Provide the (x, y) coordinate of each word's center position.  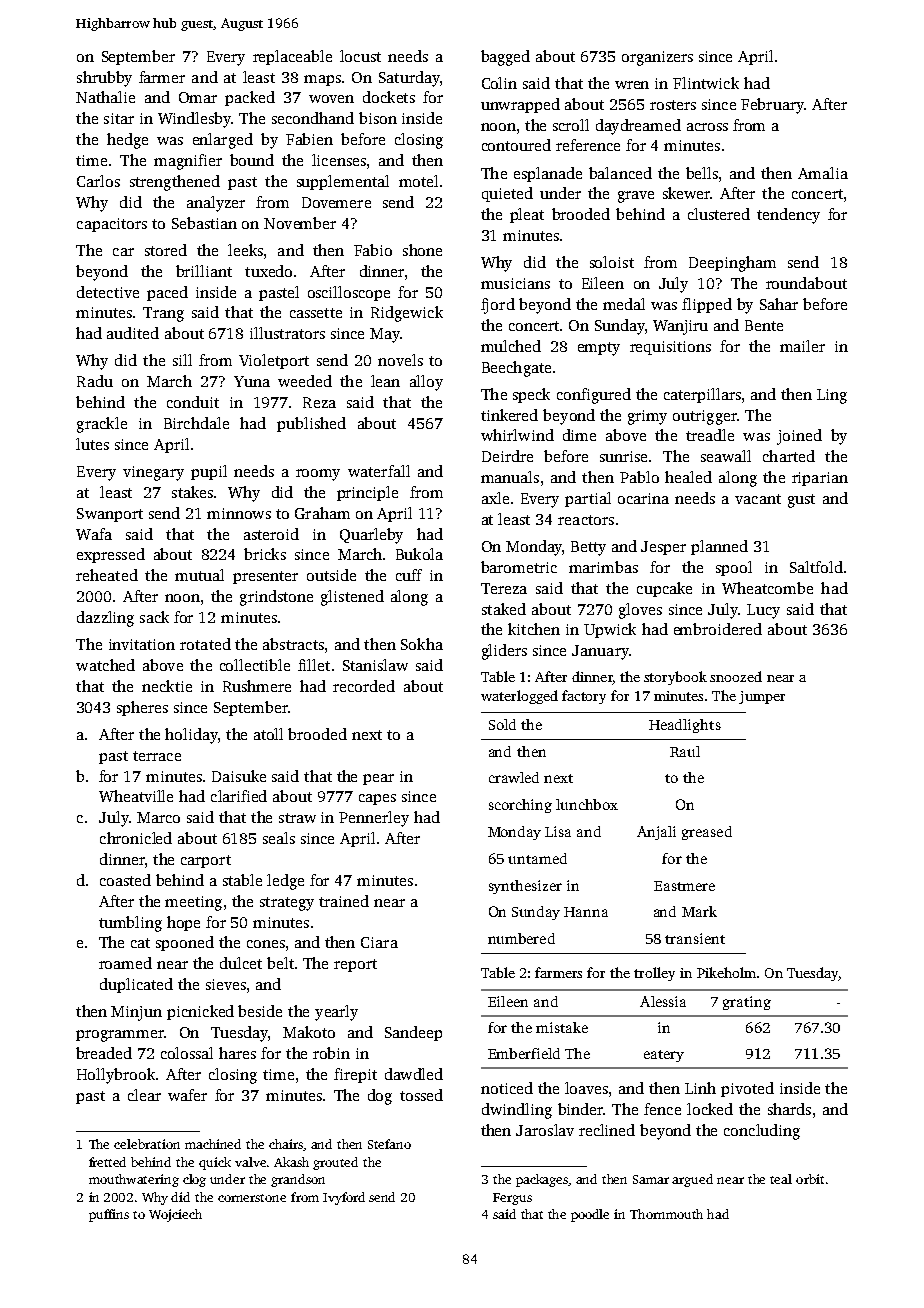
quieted (507, 194)
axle (495, 498)
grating (747, 1003)
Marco (158, 817)
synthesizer (525, 887)
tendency (788, 216)
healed (688, 477)
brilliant (204, 271)
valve (250, 1162)
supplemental (343, 182)
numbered (521, 938)
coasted (125, 880)
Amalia (823, 173)
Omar (198, 97)
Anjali (656, 833)
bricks (265, 554)
